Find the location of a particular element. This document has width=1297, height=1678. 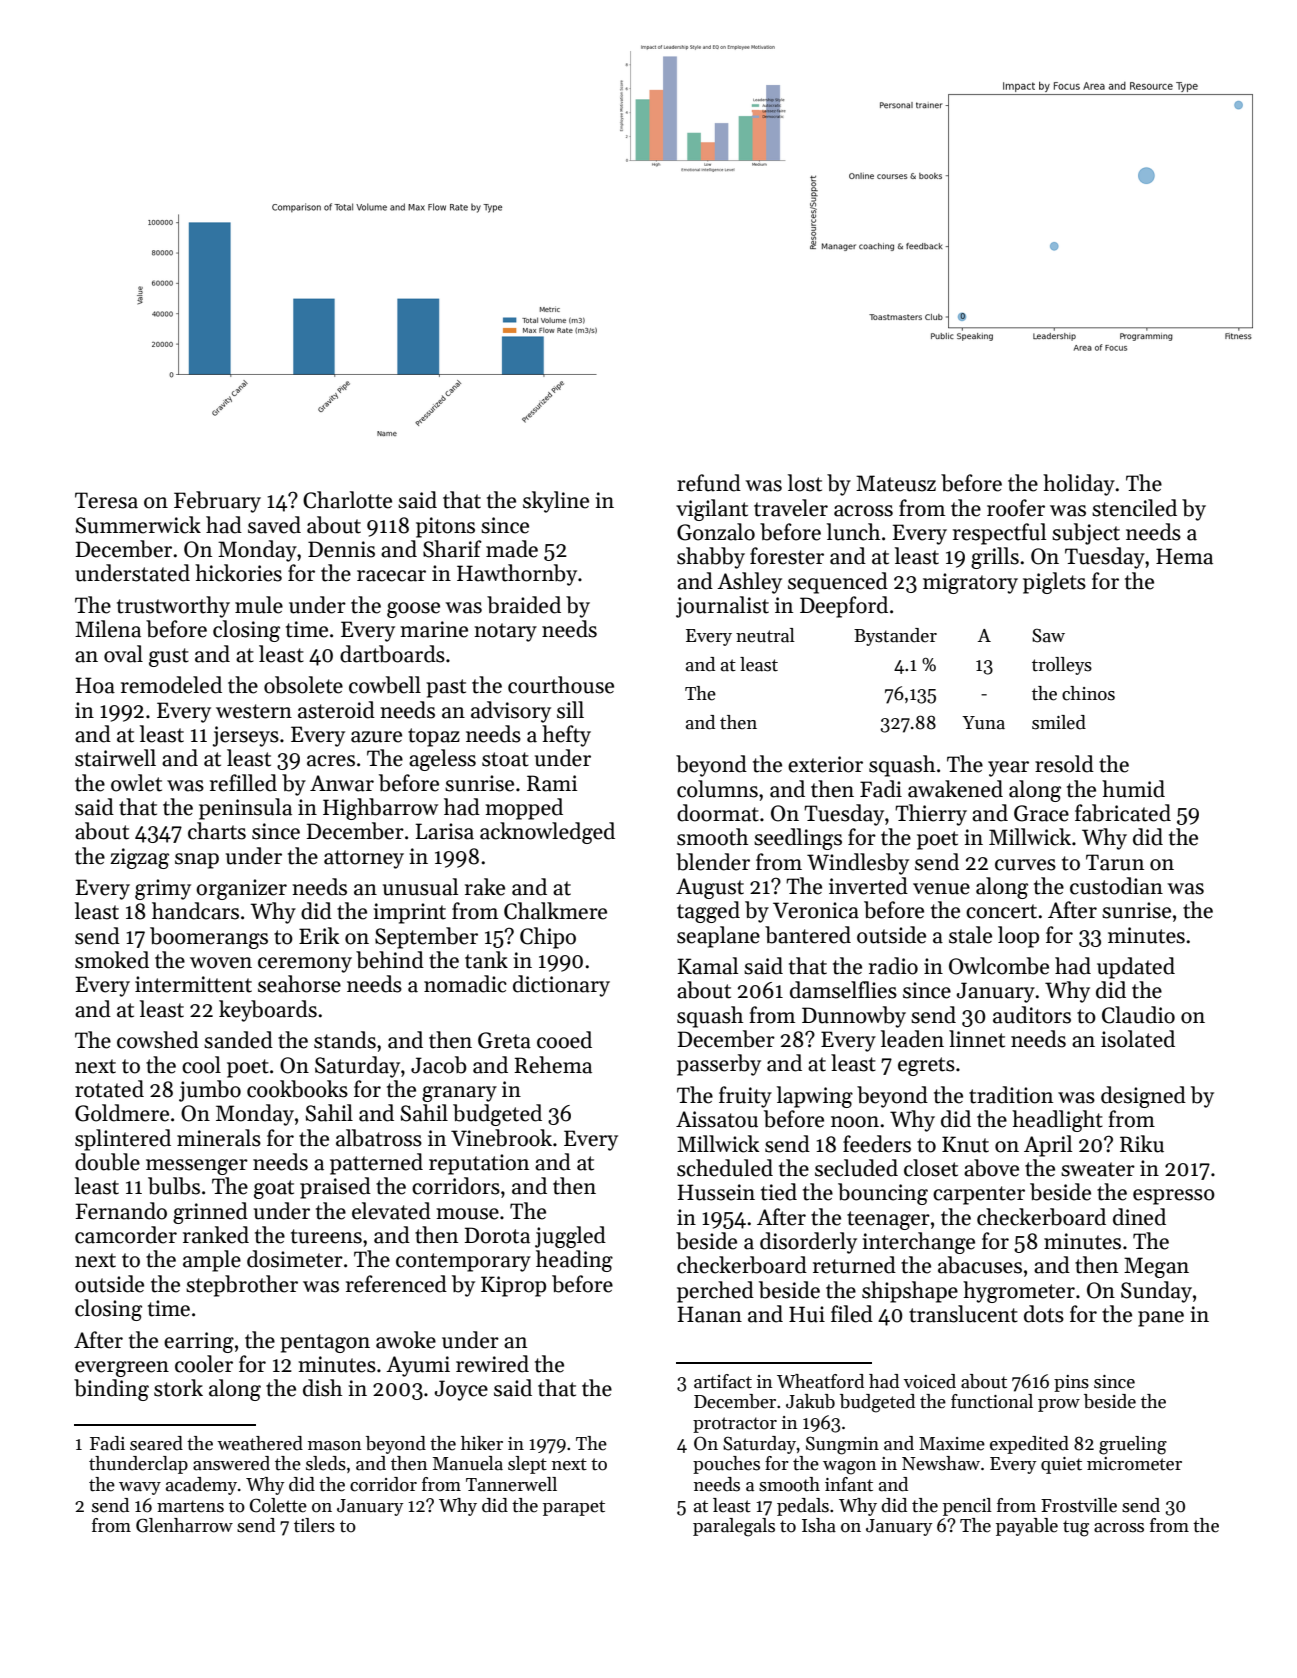

tilers is located at coordinates (314, 1525).
